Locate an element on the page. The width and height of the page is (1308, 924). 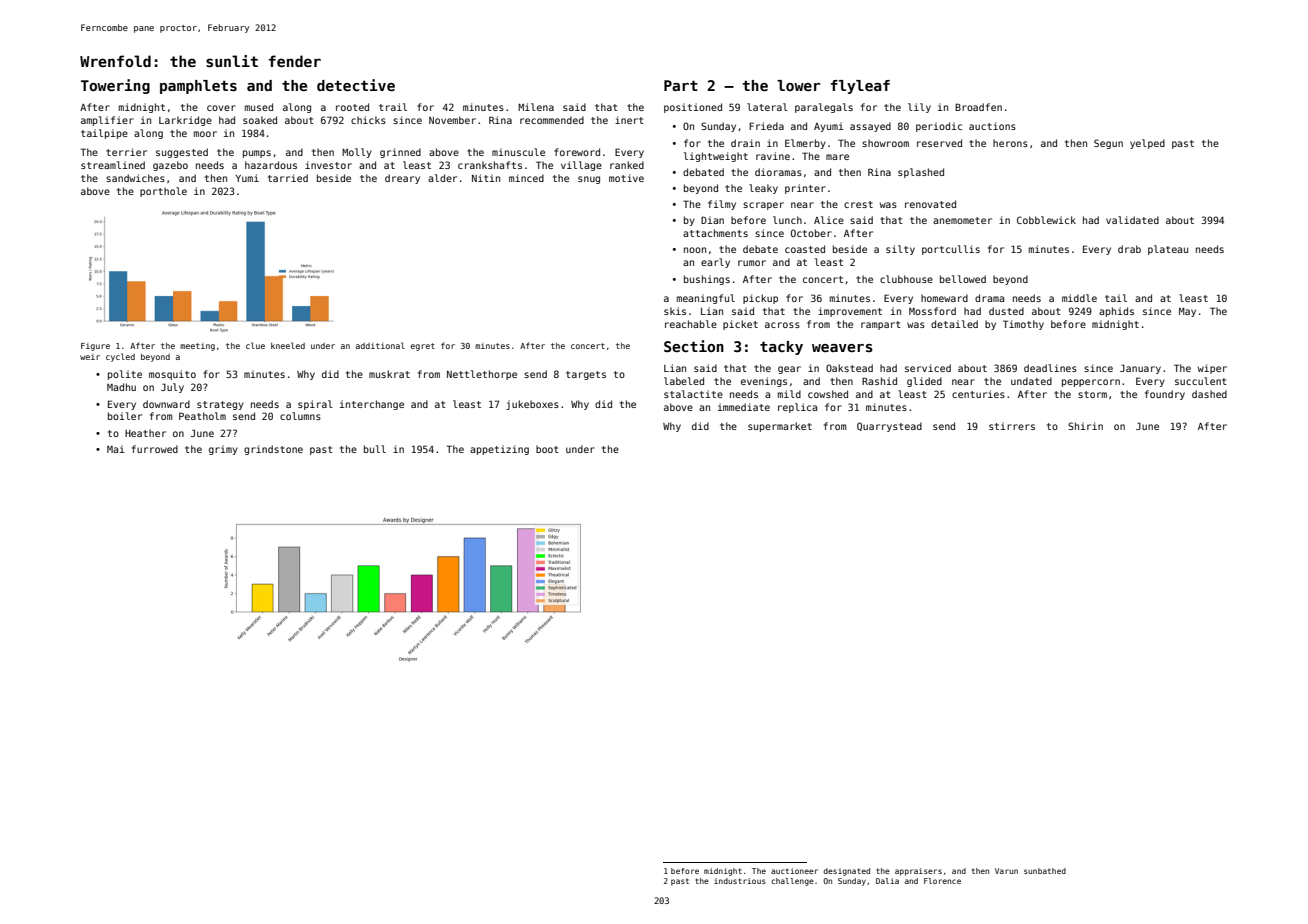
flyleaf is located at coordinates (860, 87).
